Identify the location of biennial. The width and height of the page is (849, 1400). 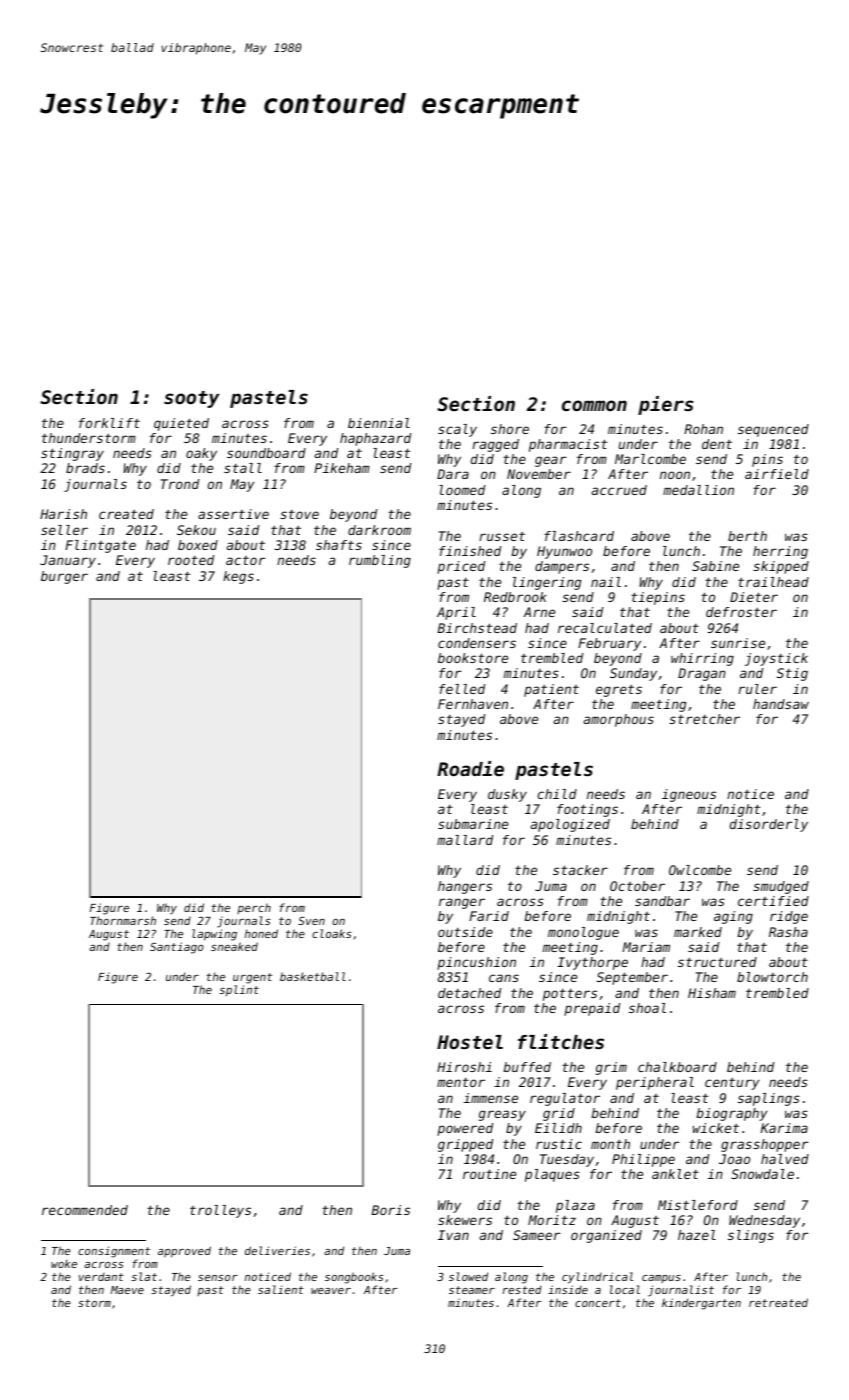
(379, 423).
